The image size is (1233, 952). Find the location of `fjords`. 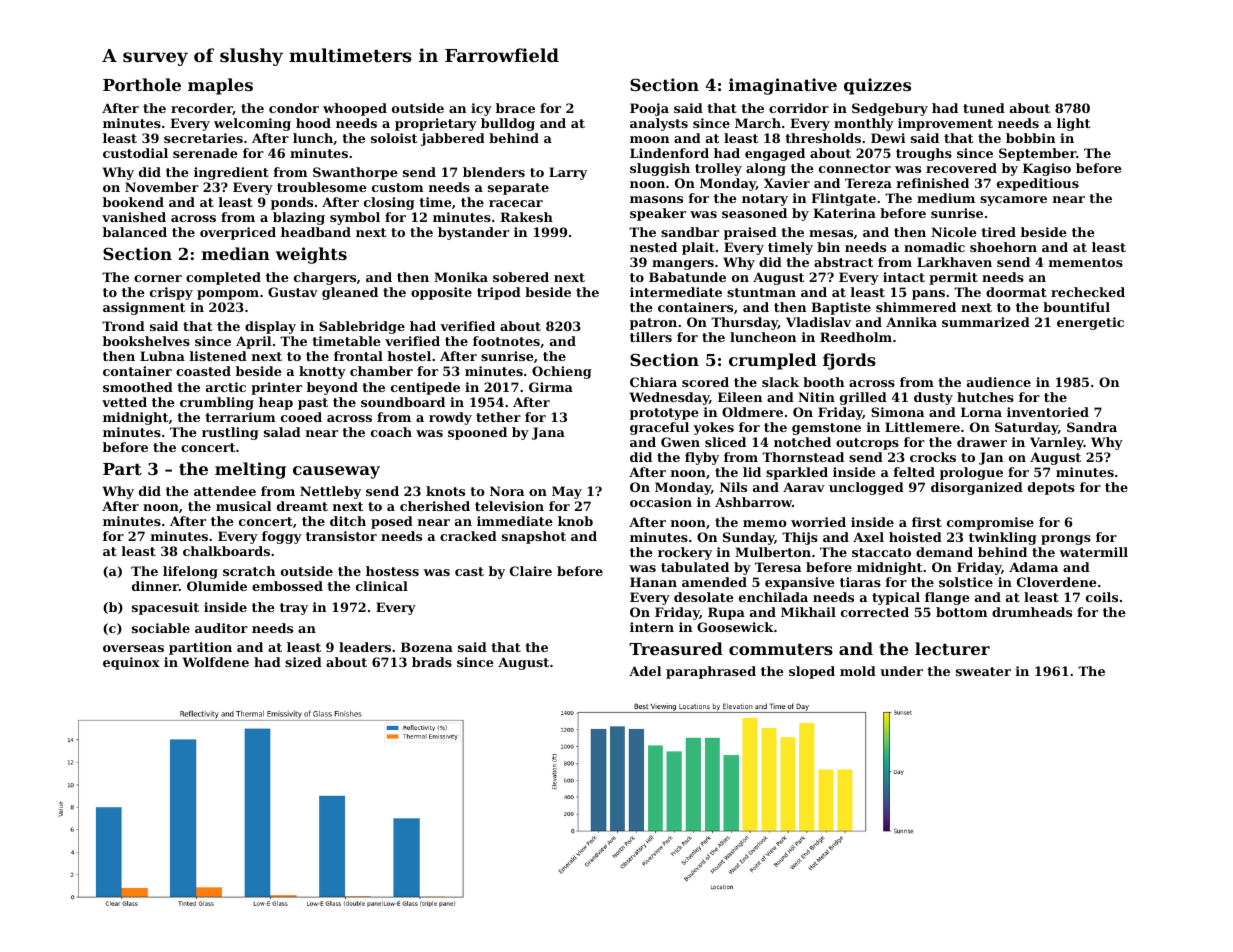

fjords is located at coordinates (849, 361).
